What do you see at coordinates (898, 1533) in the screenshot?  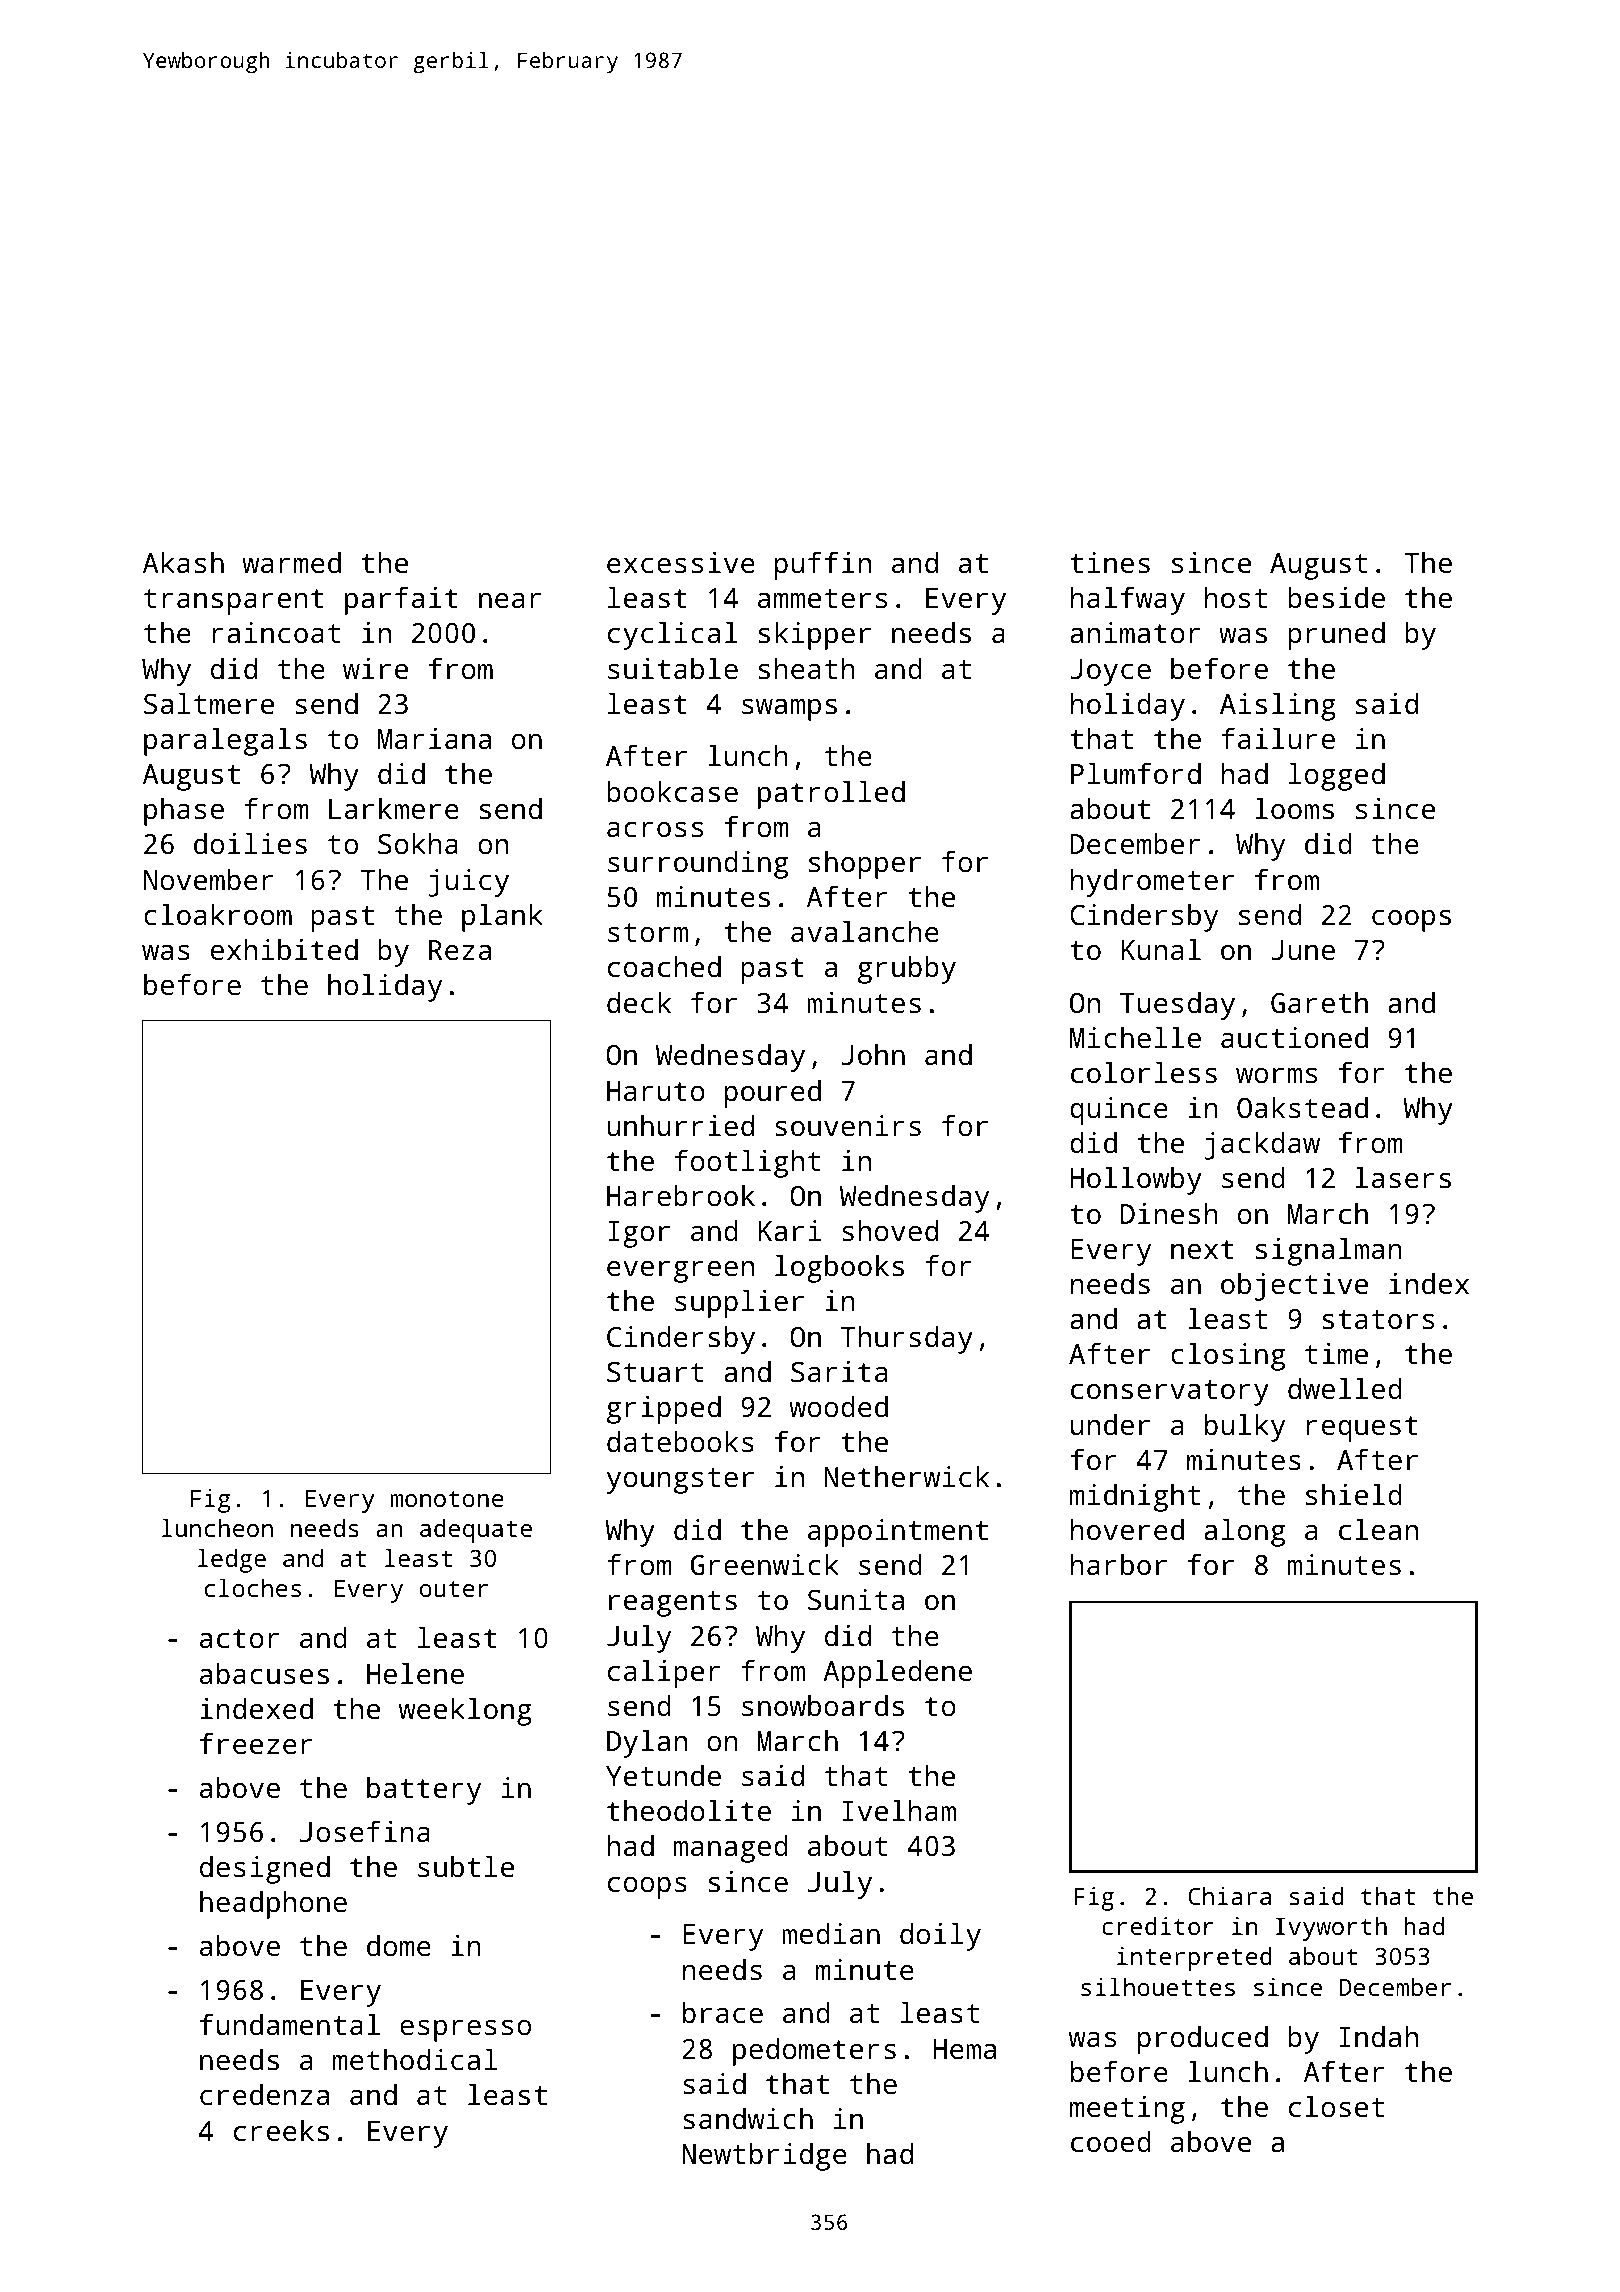 I see `appointment` at bounding box center [898, 1533].
